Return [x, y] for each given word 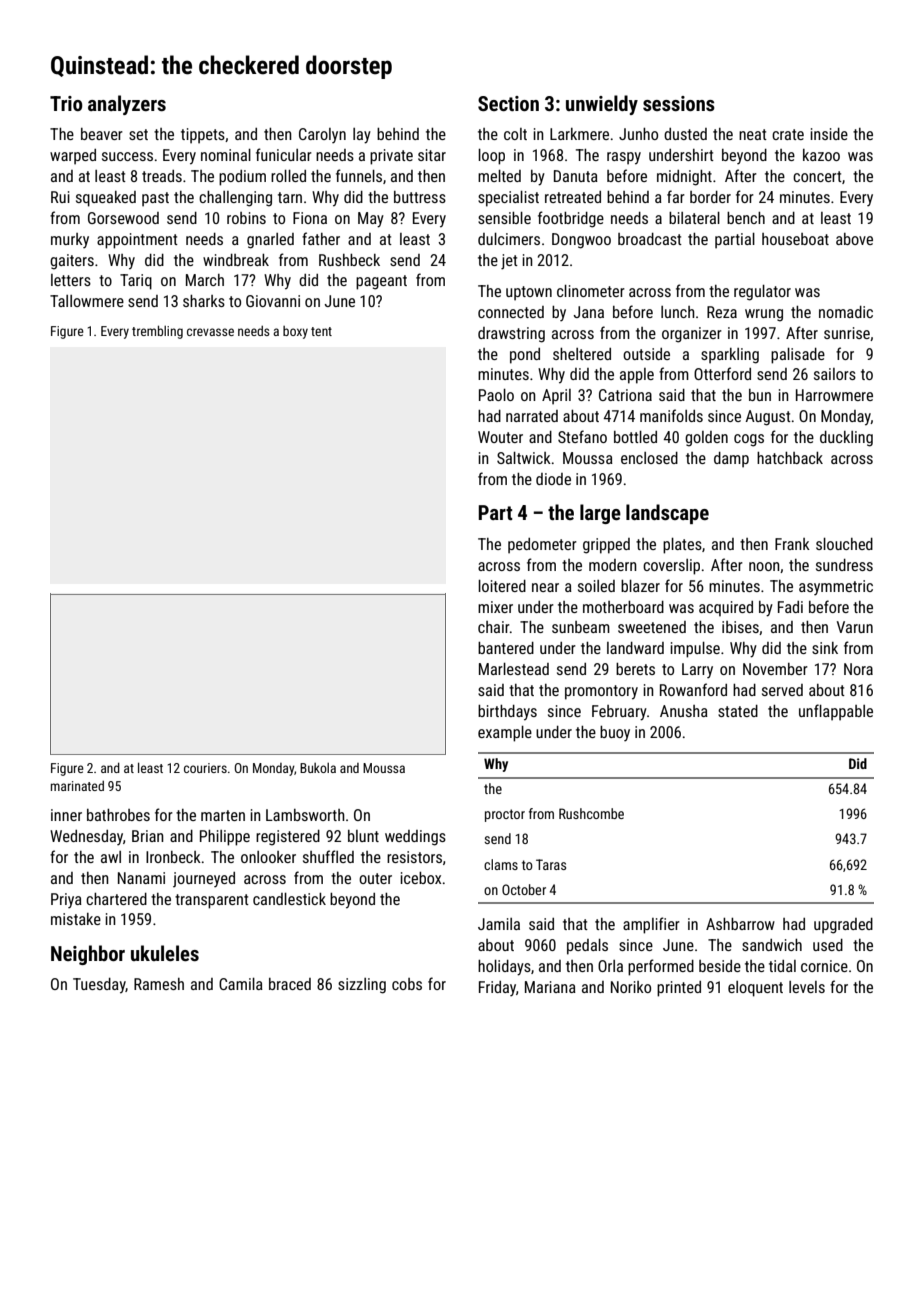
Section [508, 103]
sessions [679, 103]
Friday [497, 988]
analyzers [127, 105]
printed [679, 989]
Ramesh [159, 984]
